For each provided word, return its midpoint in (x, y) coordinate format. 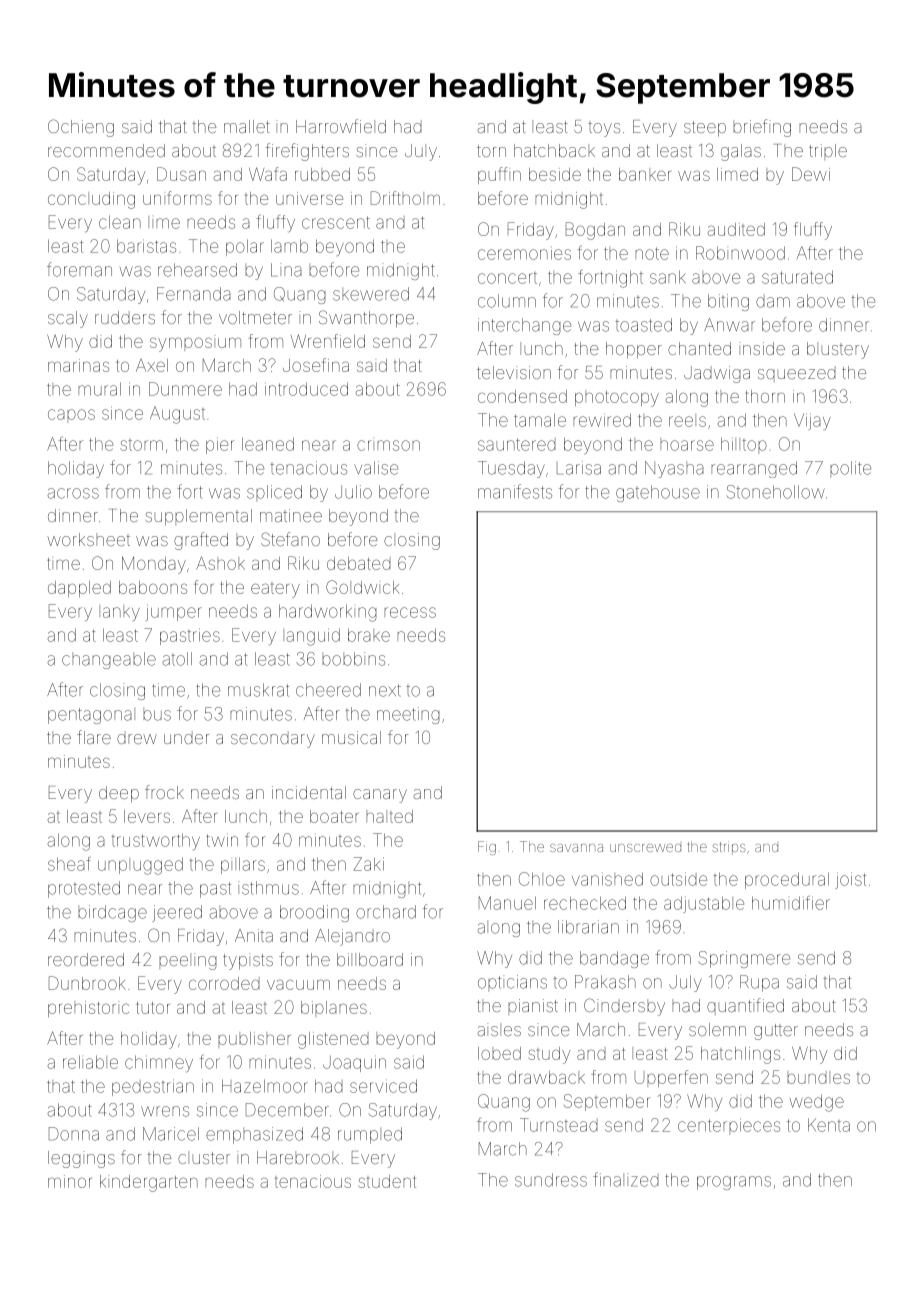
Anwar (729, 325)
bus (157, 714)
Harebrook (298, 1157)
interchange (524, 326)
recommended (106, 150)
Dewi (811, 174)
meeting (408, 715)
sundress (551, 1180)
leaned (268, 444)
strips (729, 848)
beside (555, 174)
